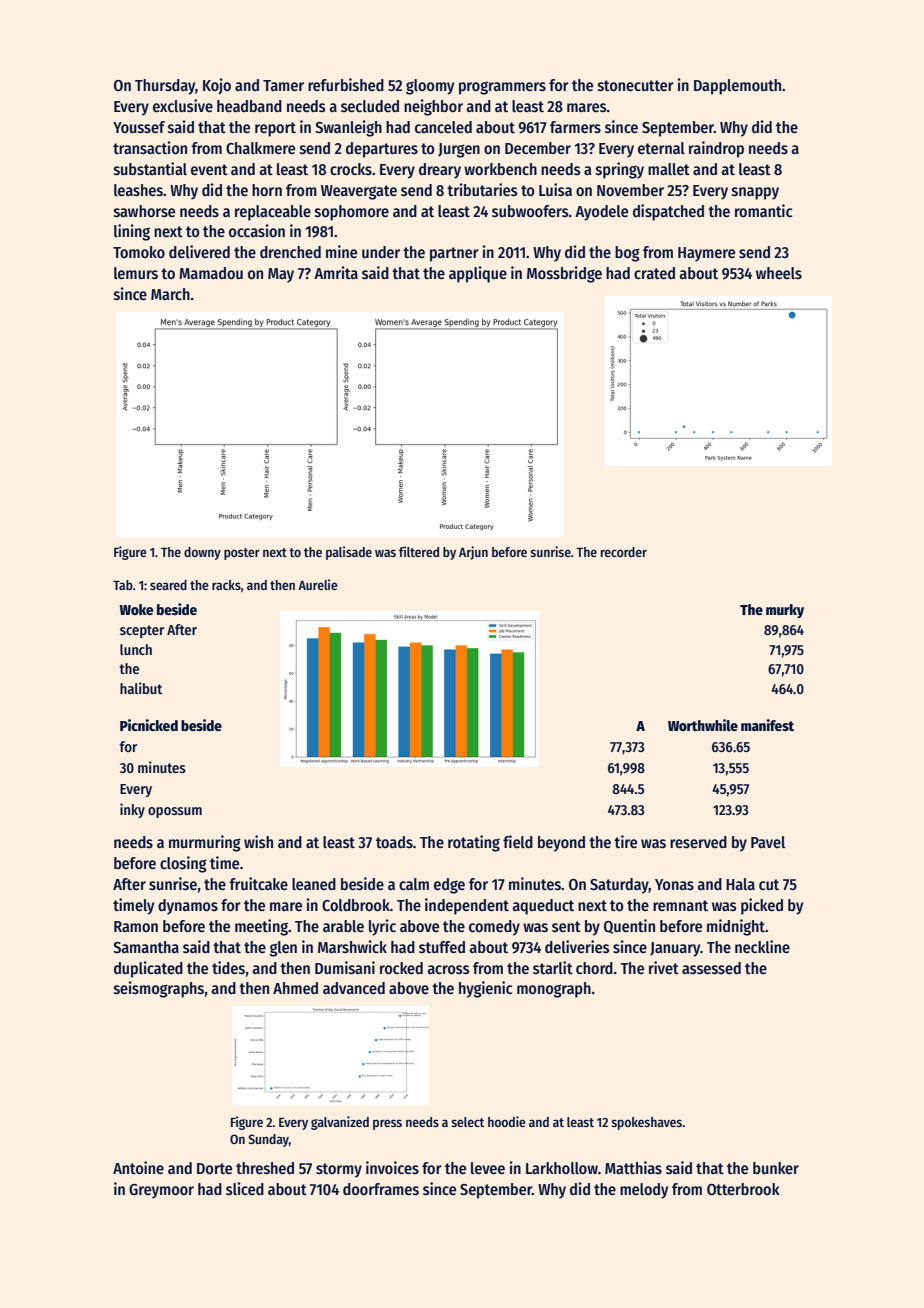 The image size is (924, 1308). What do you see at coordinates (785, 611) in the screenshot?
I see `murky` at bounding box center [785, 611].
